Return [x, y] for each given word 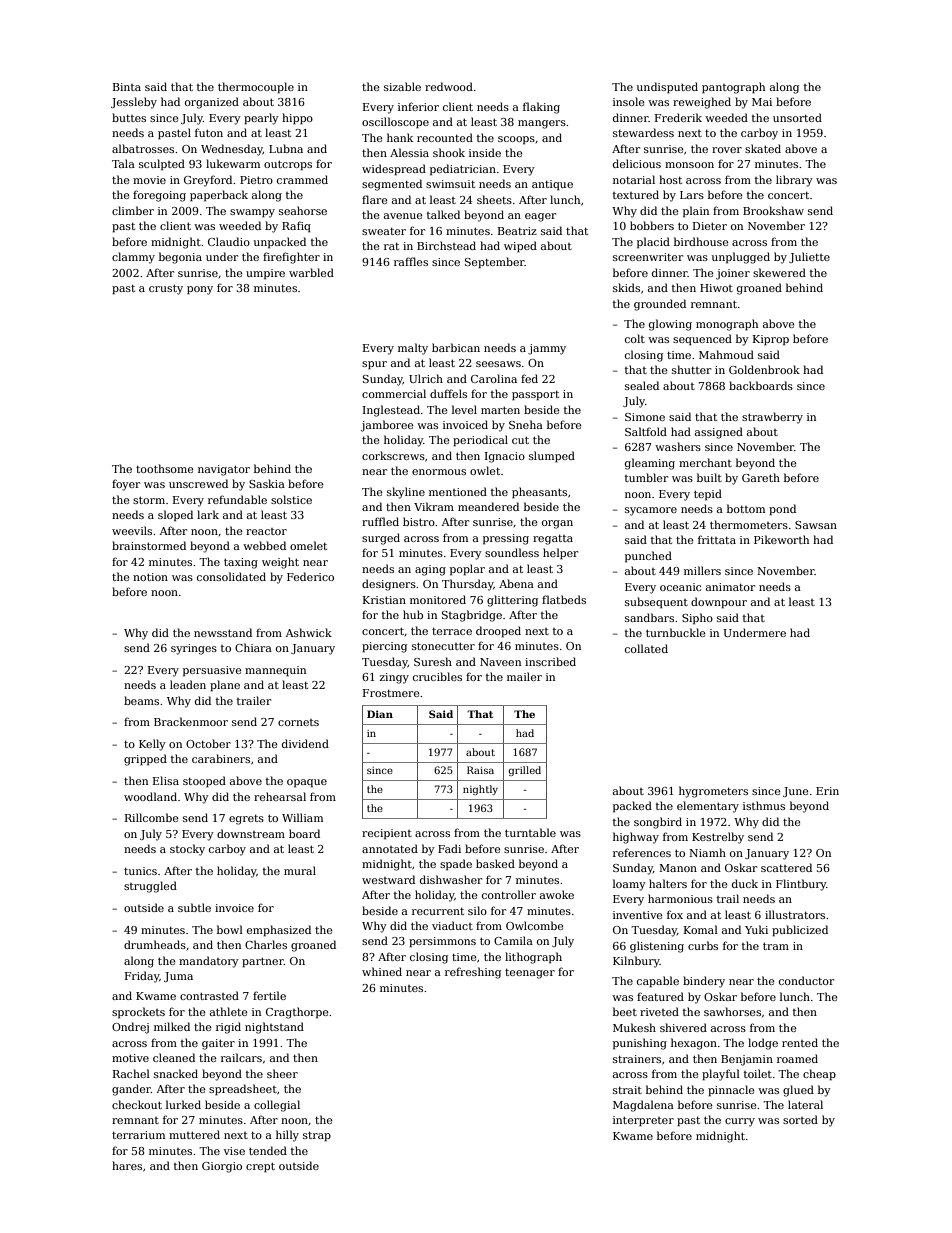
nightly [480, 790]
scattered [786, 867]
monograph [727, 325]
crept [260, 1167]
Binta [127, 87]
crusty [166, 289]
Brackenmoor [191, 721]
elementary [708, 807]
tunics [140, 871]
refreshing [473, 973]
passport [535, 395]
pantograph [733, 88]
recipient [387, 834]
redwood [449, 86]
